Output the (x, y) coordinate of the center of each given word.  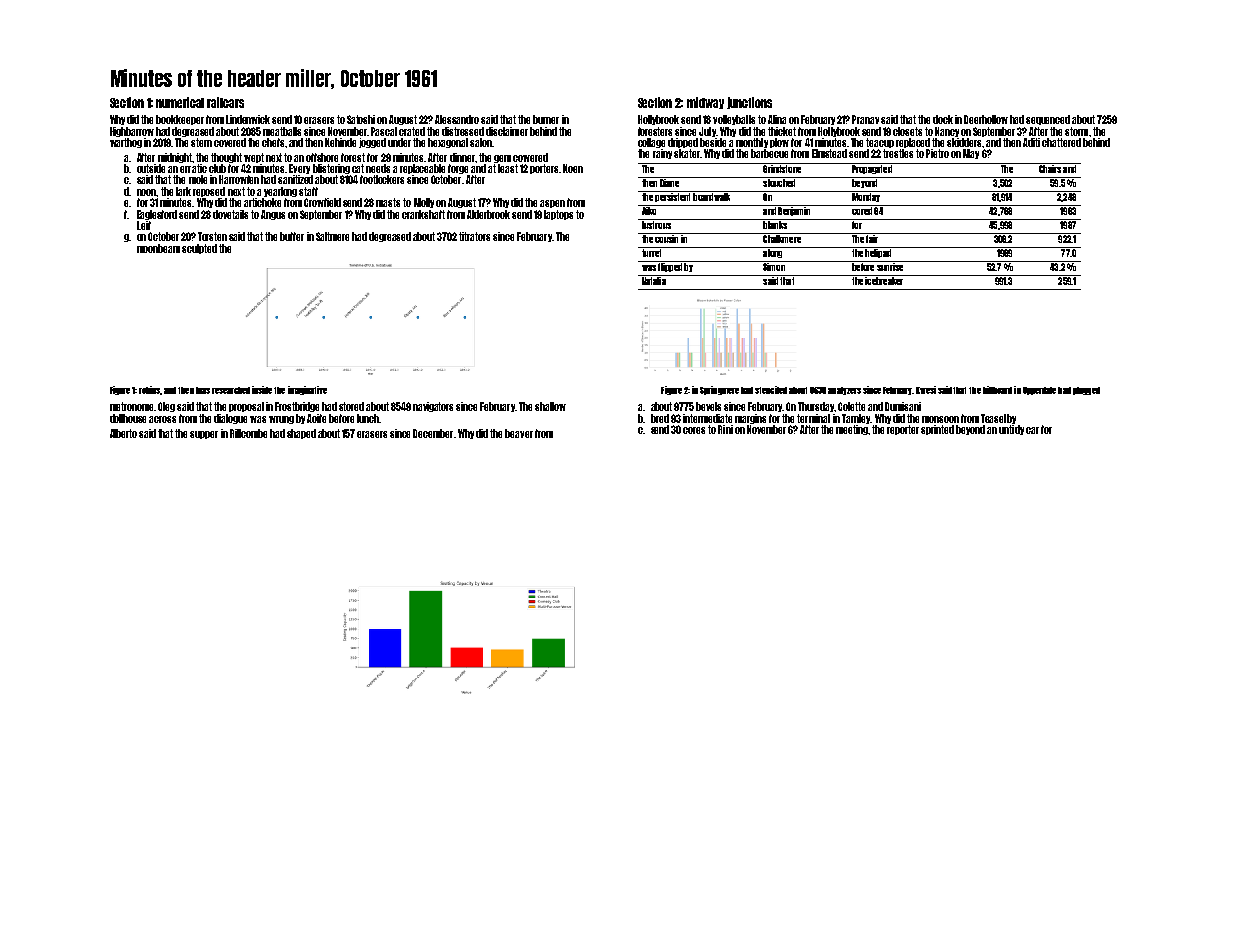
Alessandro (457, 119)
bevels (708, 406)
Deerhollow (986, 119)
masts (388, 202)
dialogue (230, 419)
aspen (552, 204)
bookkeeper (180, 120)
